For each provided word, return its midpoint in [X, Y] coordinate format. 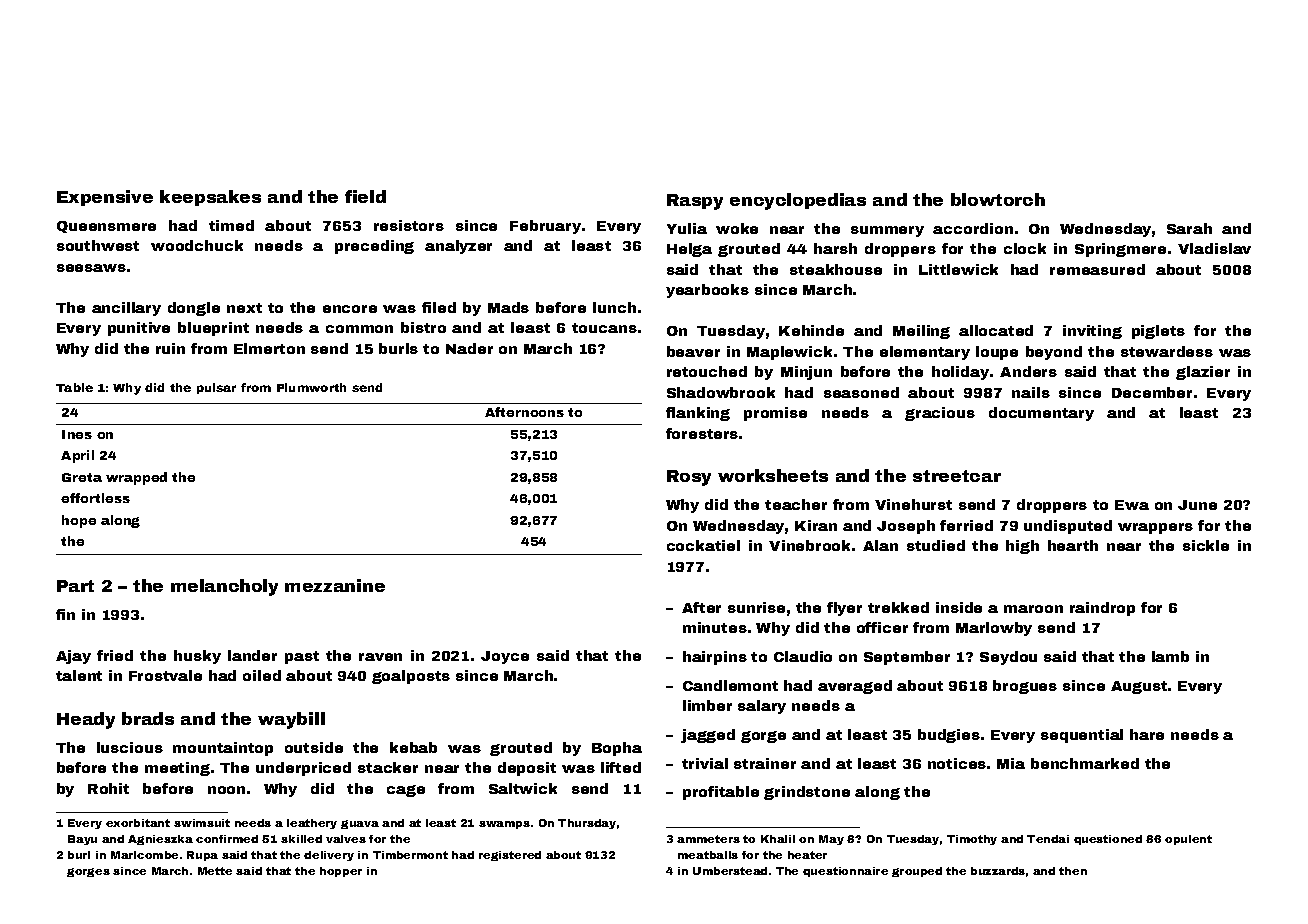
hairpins [715, 658]
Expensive [105, 198]
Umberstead [730, 871]
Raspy [695, 202]
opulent [1188, 840]
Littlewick [958, 269]
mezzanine [335, 585]
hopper [341, 872]
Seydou [1008, 658]
